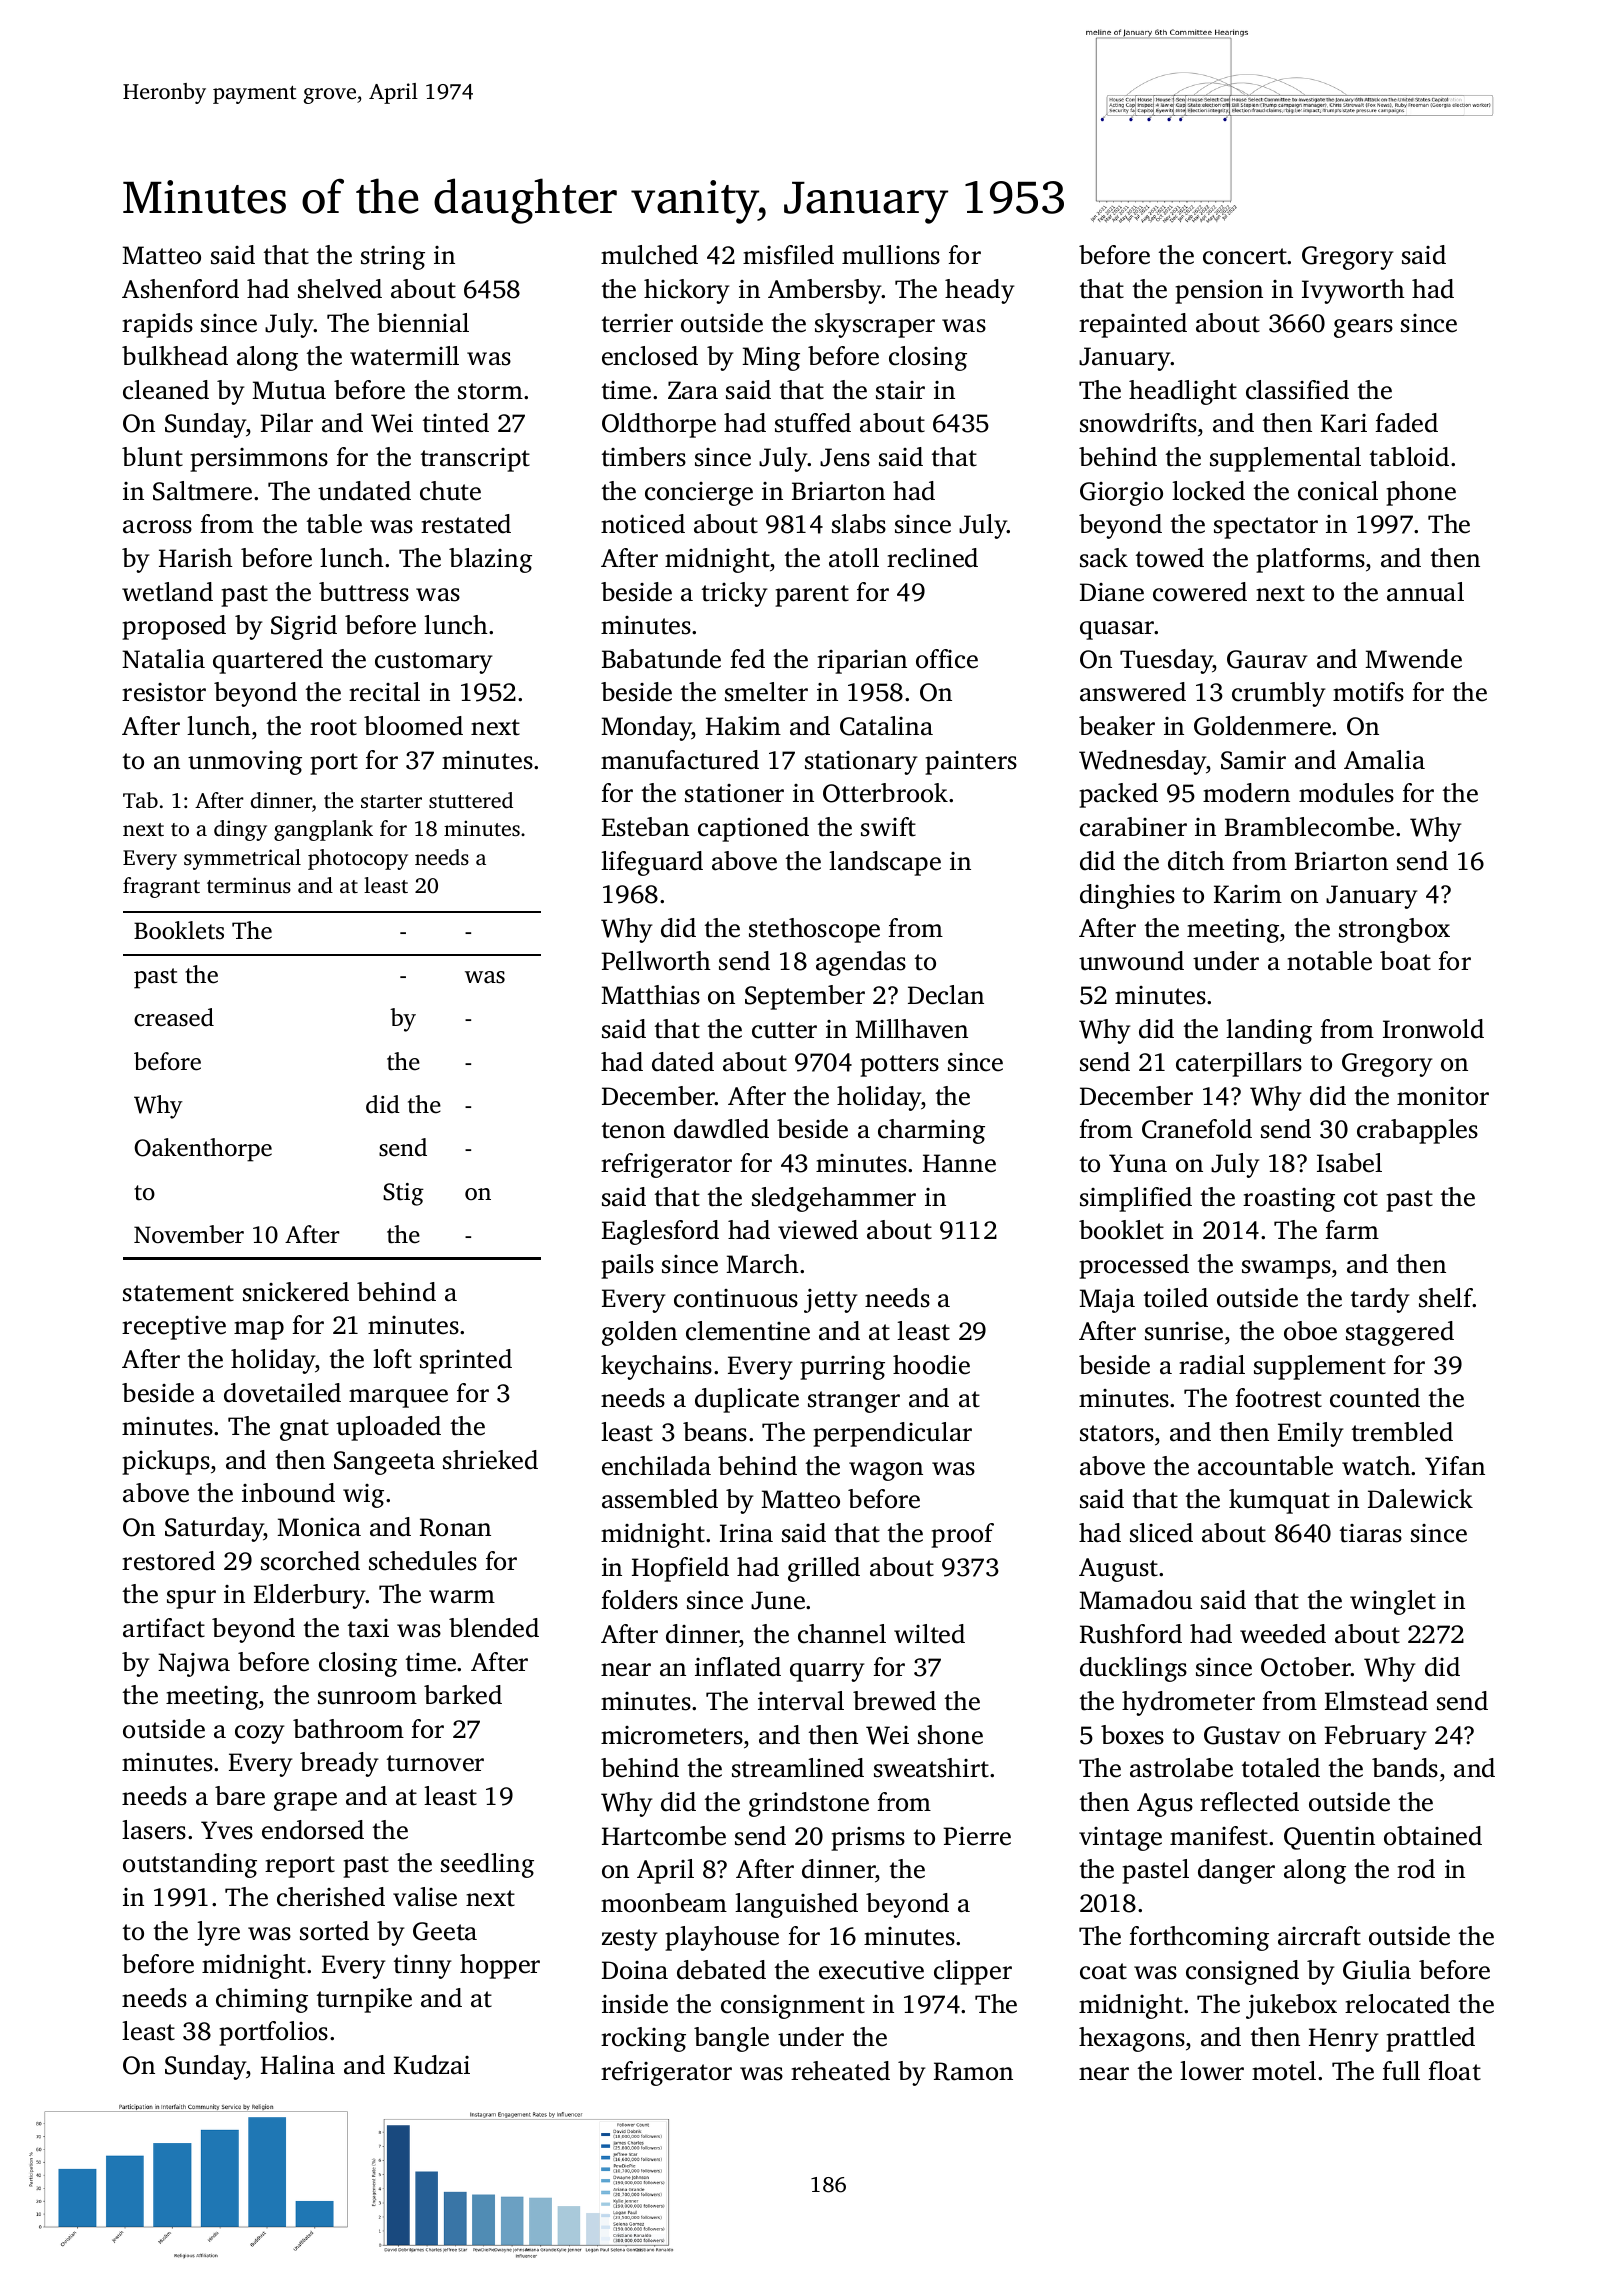 Image resolution: width=1620 pixels, height=2292 pixels. Describe the element at coordinates (161, 887) in the screenshot. I see `fragrant` at that location.
